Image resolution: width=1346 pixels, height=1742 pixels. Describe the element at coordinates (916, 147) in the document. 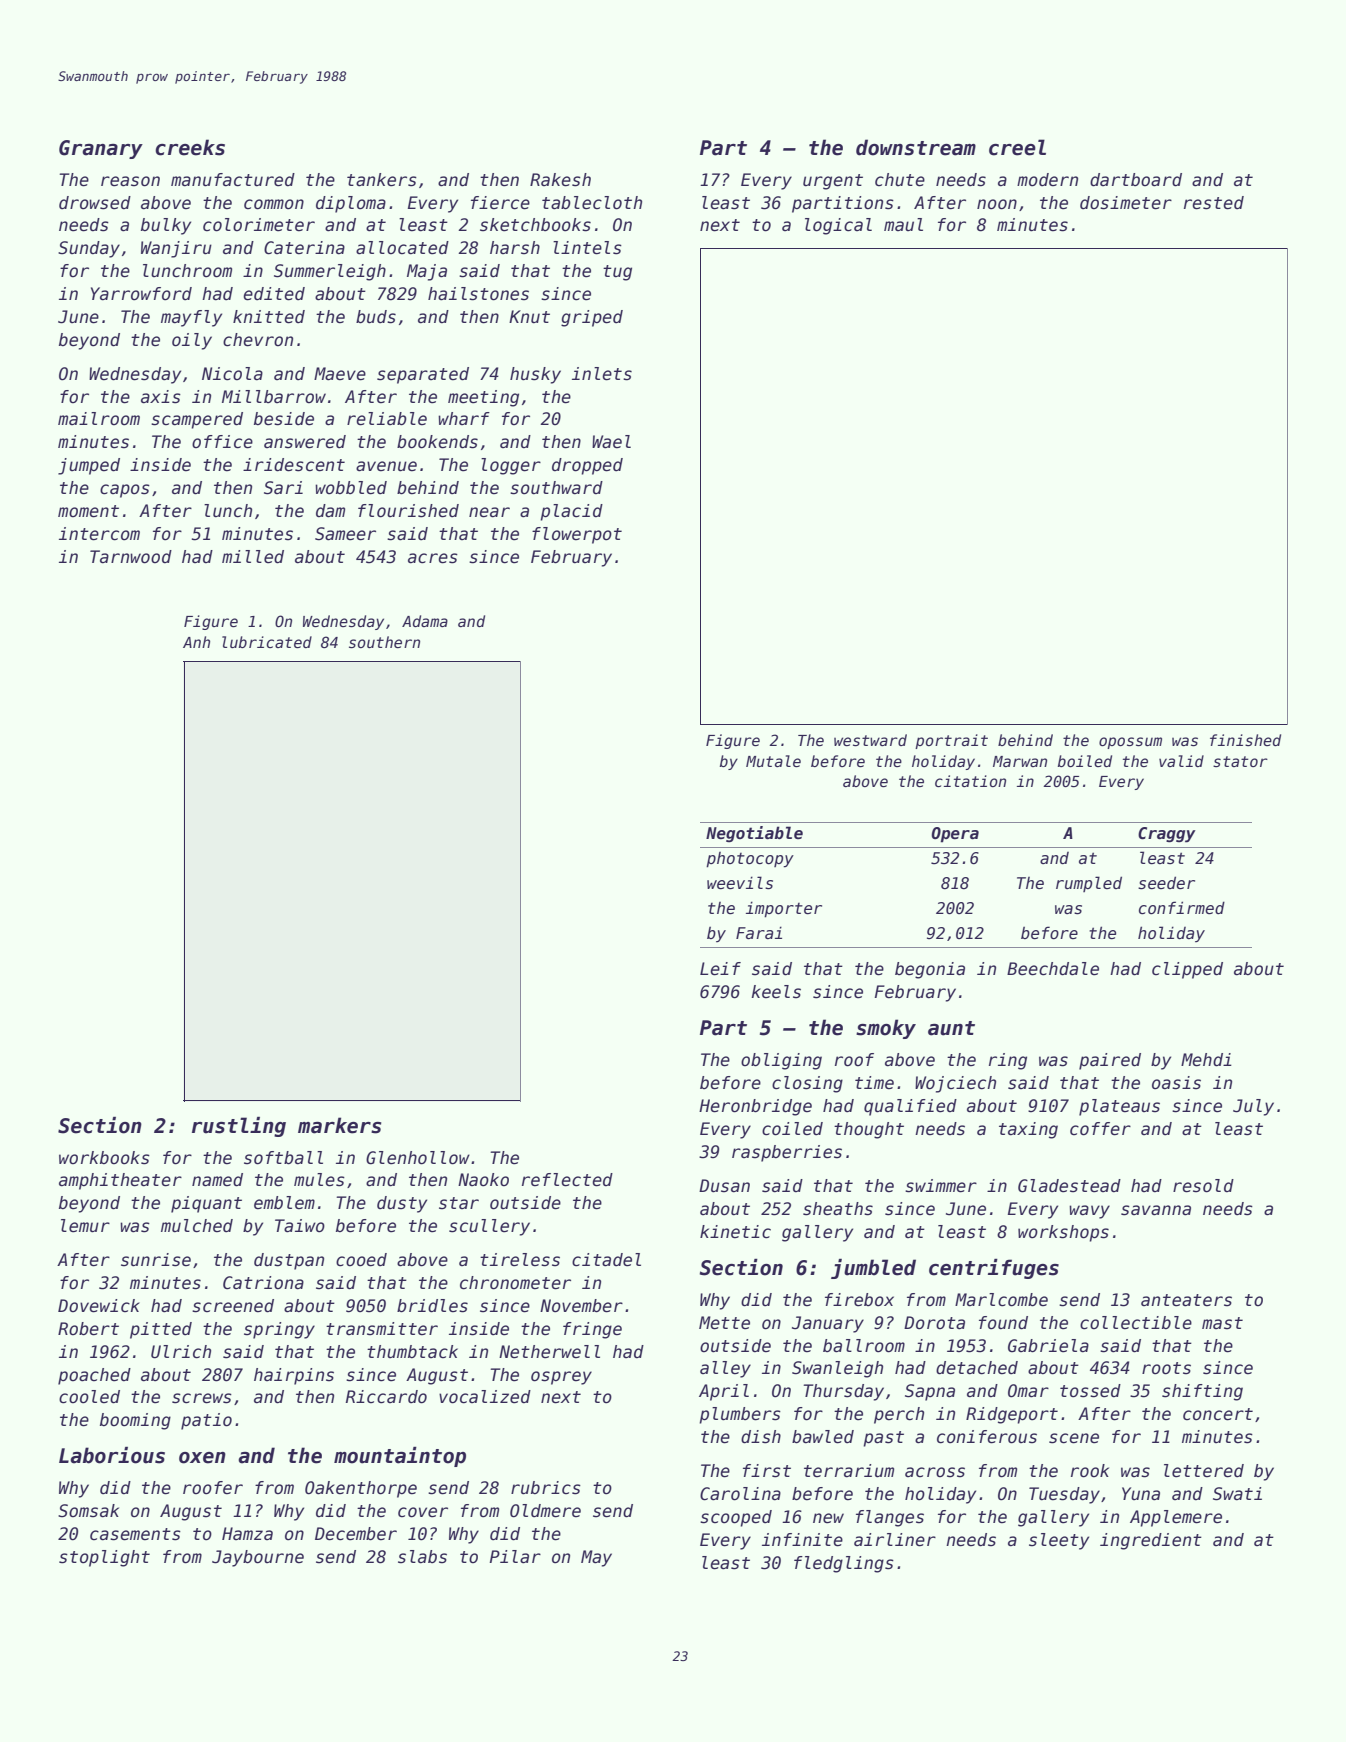

I see `downstream` at that location.
